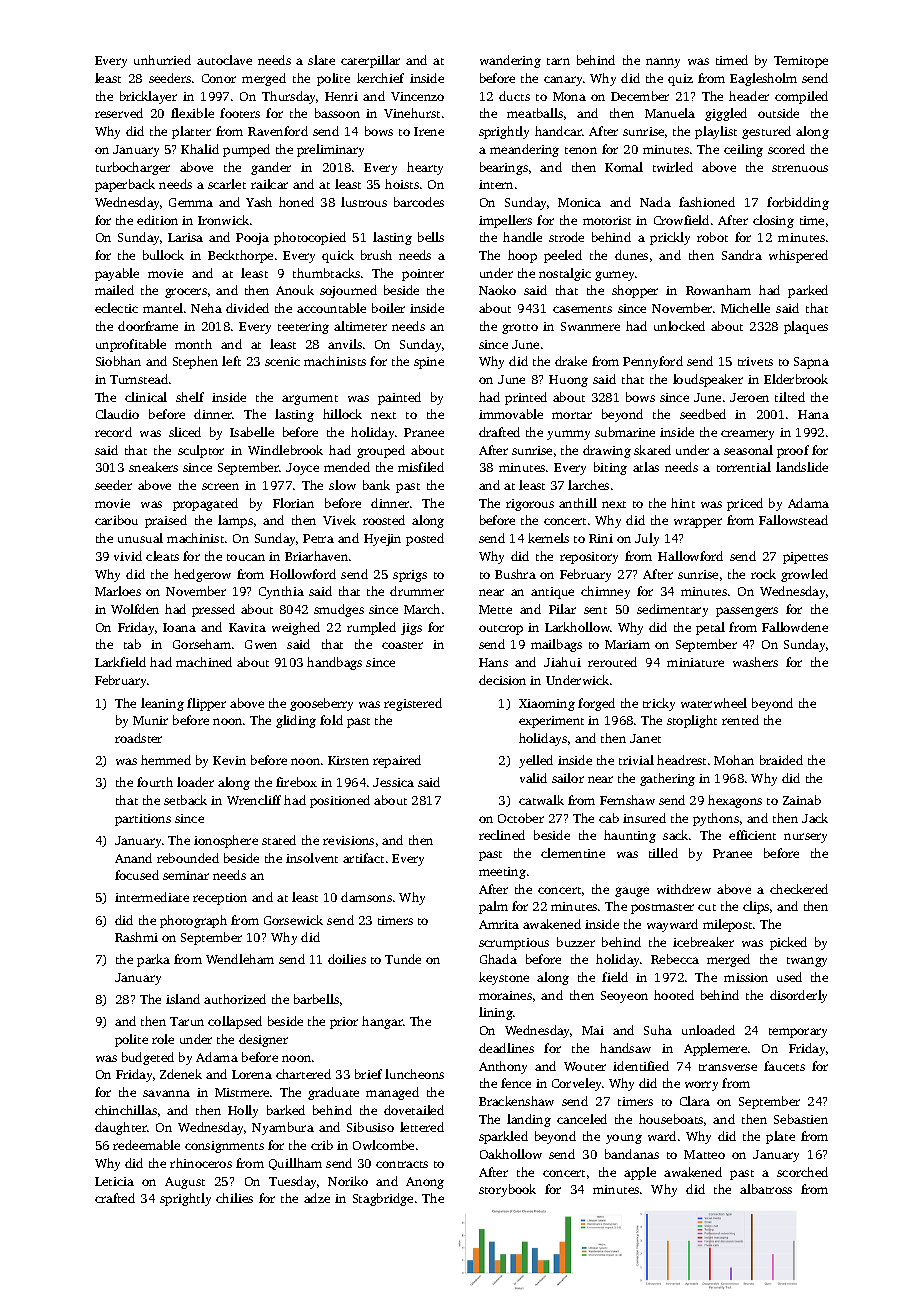 This screenshot has height=1308, width=924. I want to click on Anand, so click(133, 858).
